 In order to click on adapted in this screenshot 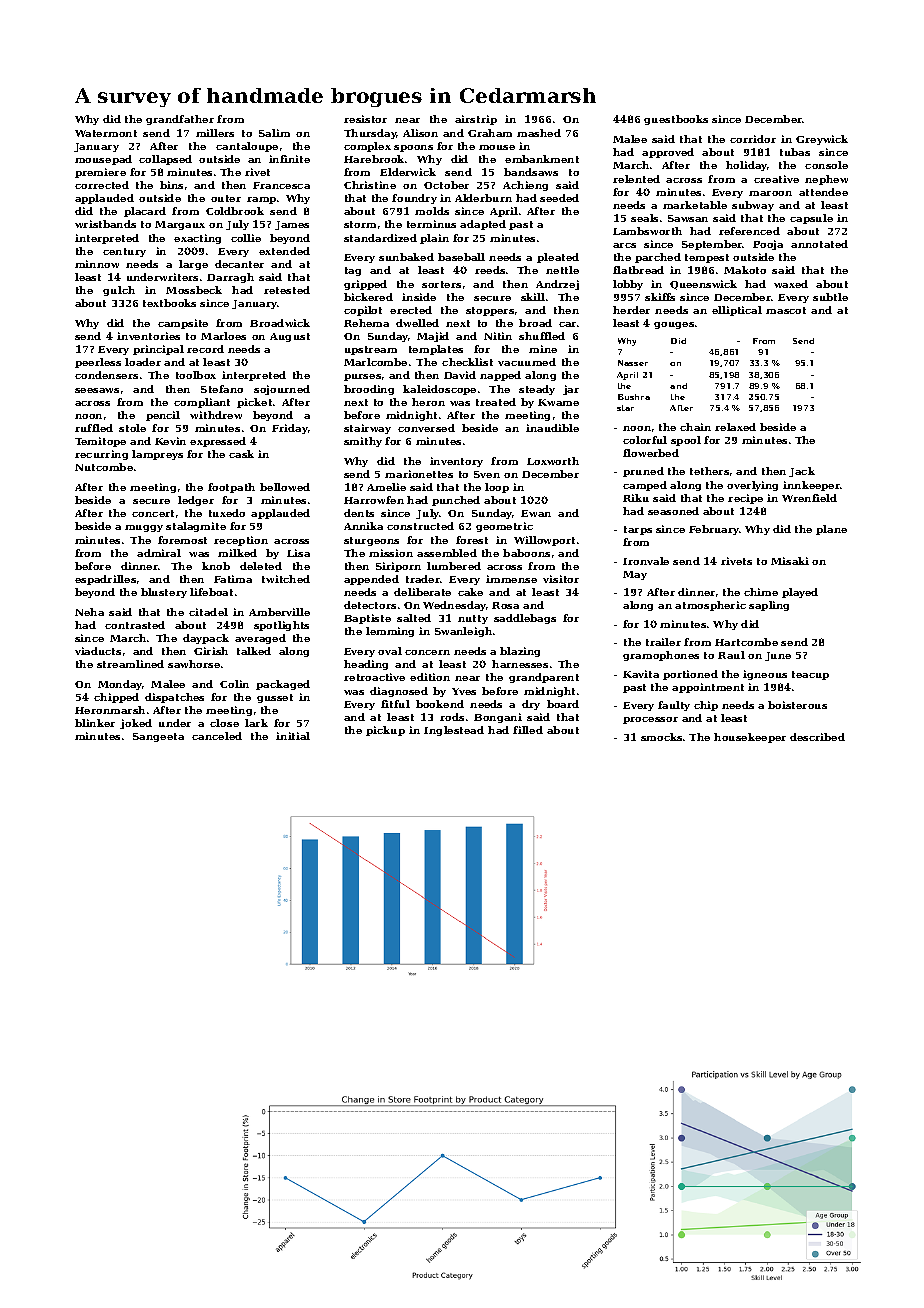, I will do `click(483, 225)`.
